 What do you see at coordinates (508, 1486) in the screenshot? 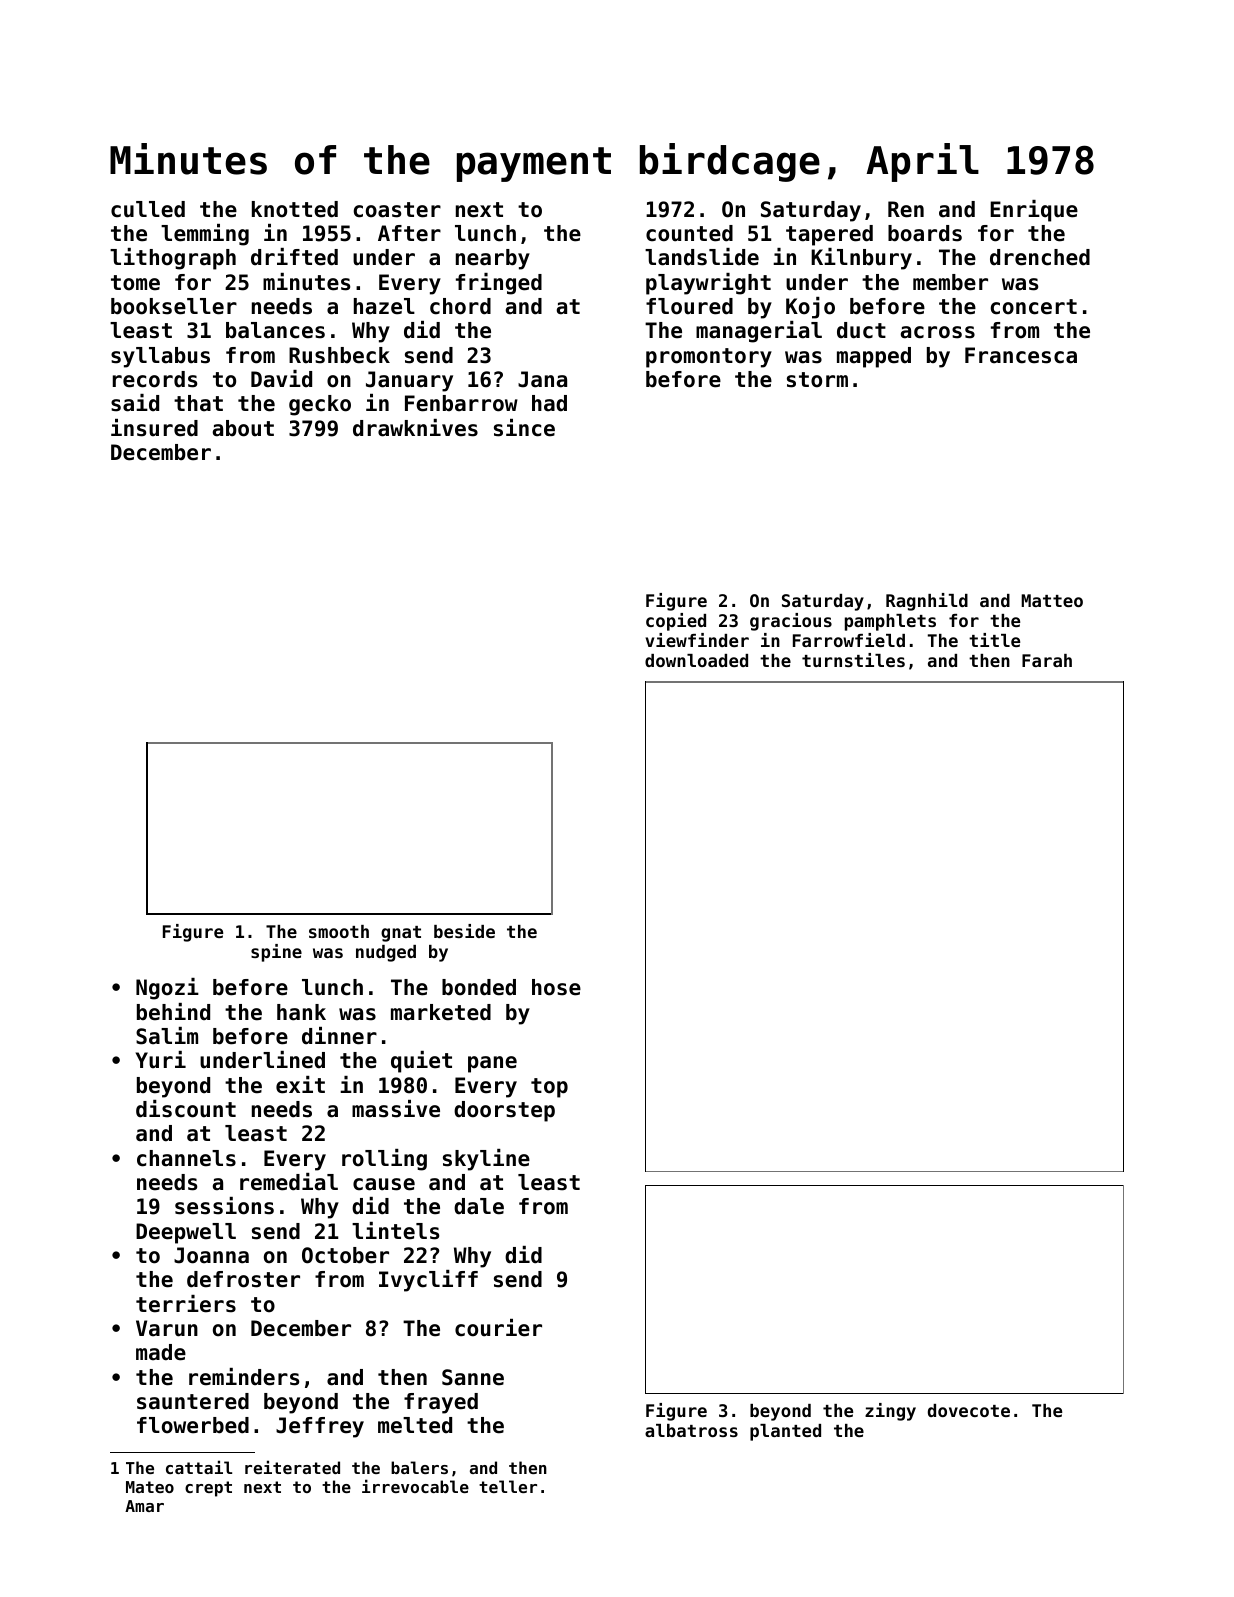
I see `teller` at bounding box center [508, 1486].
